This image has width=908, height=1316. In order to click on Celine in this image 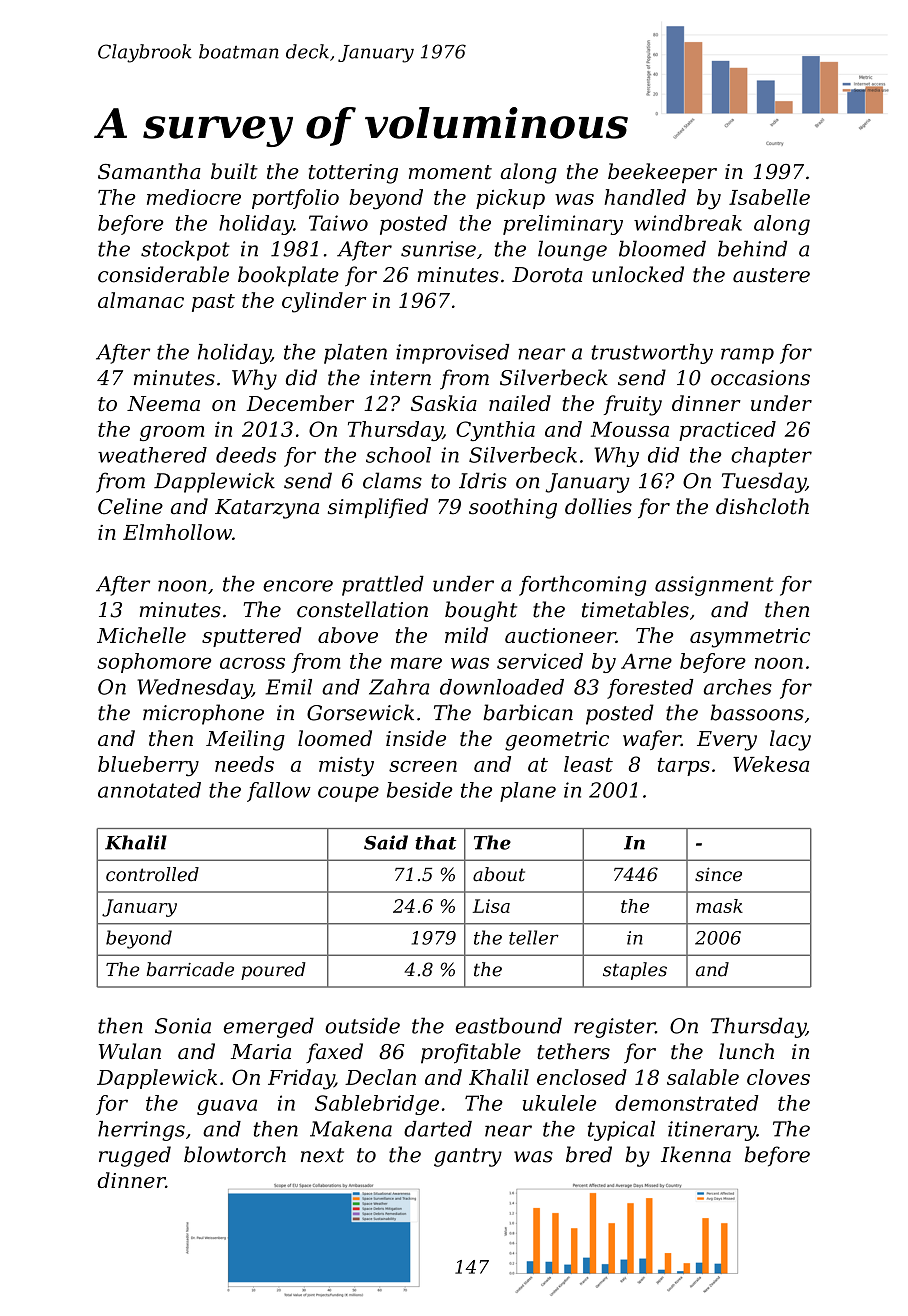, I will do `click(130, 506)`.
